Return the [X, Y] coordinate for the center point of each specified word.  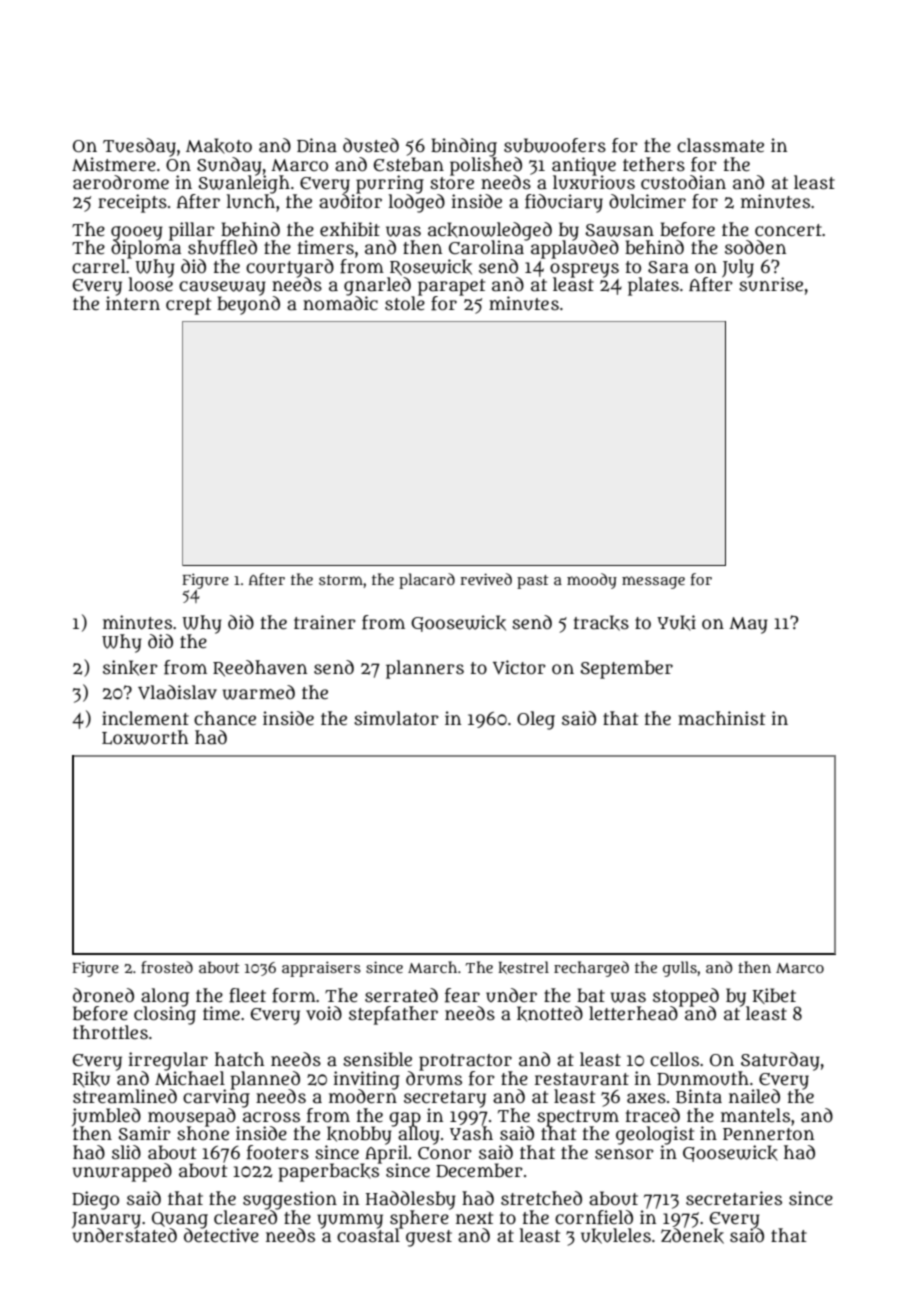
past [533, 582]
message [653, 582]
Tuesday [139, 147]
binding [464, 147]
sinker [130, 668]
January [106, 1220]
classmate [720, 145]
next [474, 1218]
